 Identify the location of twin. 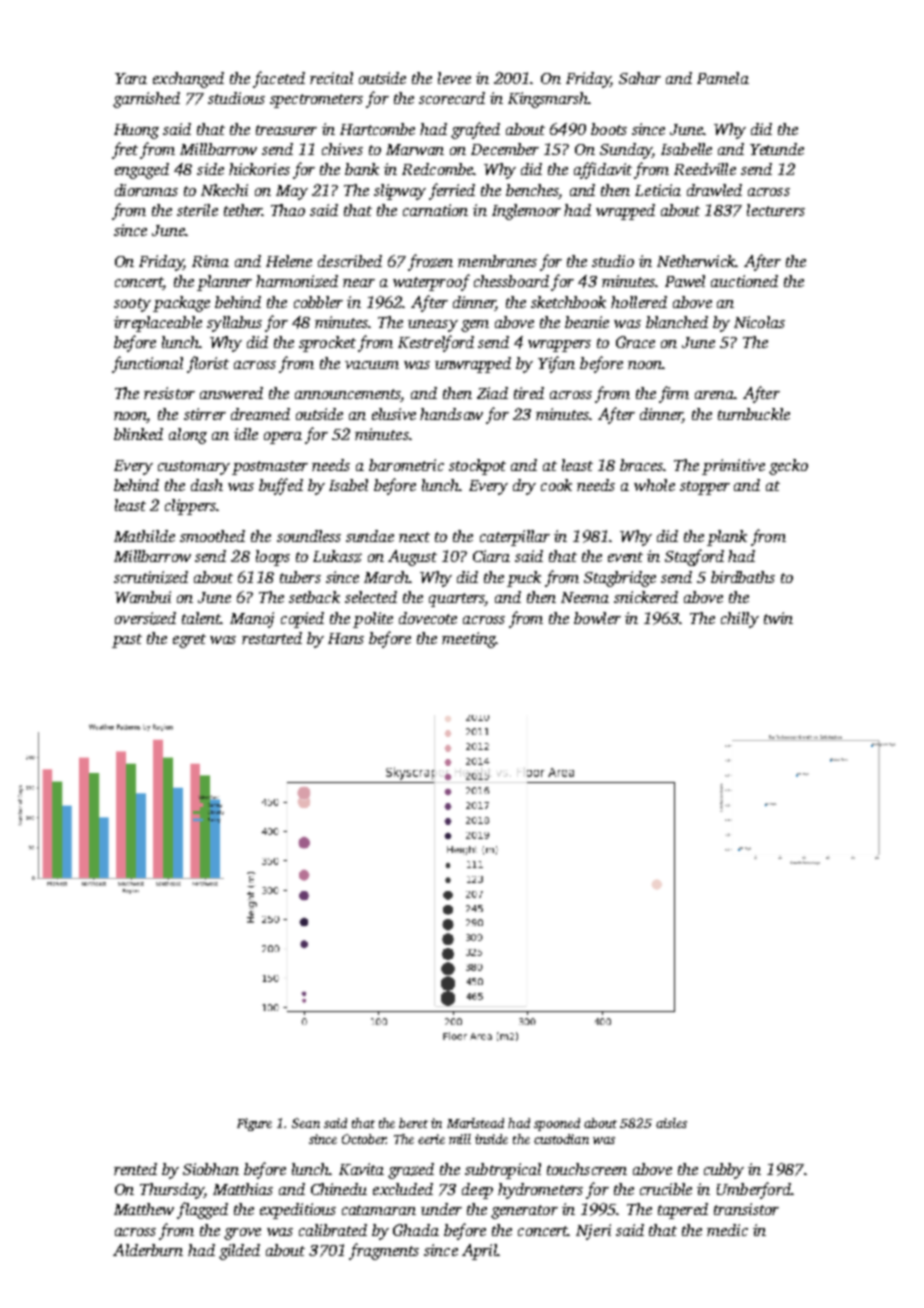
(778, 618).
